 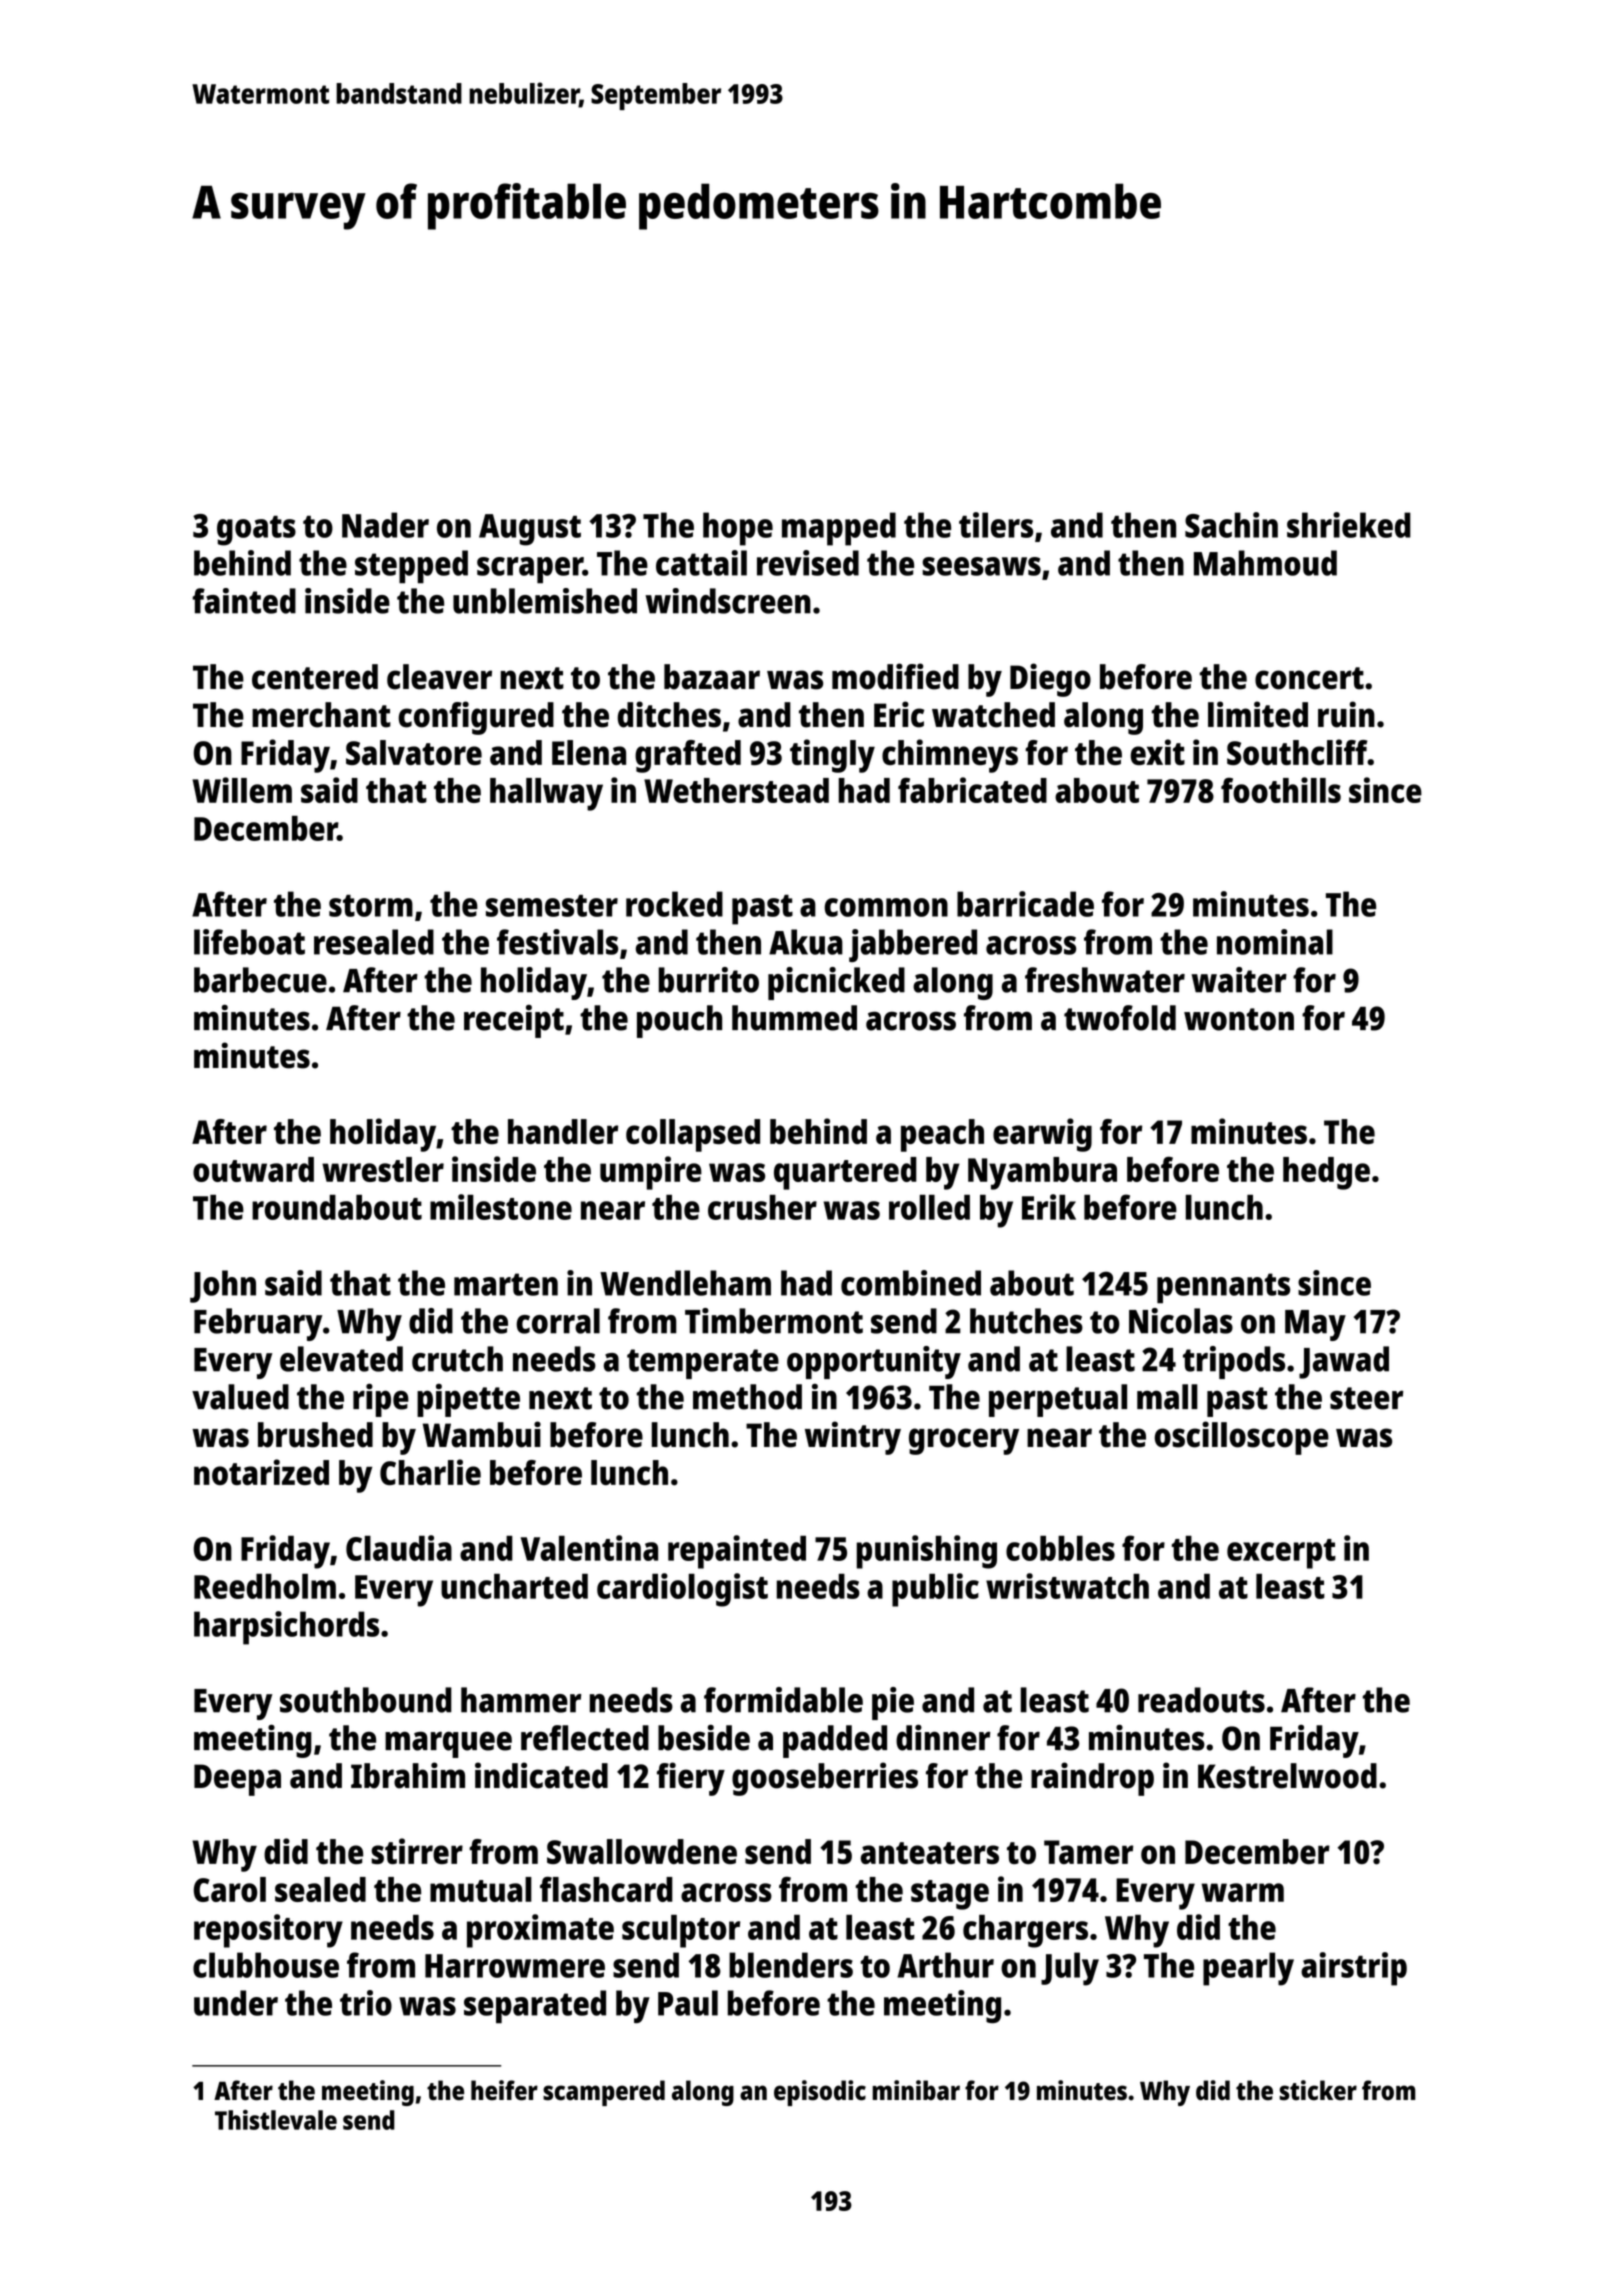 I want to click on cobbles, so click(x=1060, y=1548).
